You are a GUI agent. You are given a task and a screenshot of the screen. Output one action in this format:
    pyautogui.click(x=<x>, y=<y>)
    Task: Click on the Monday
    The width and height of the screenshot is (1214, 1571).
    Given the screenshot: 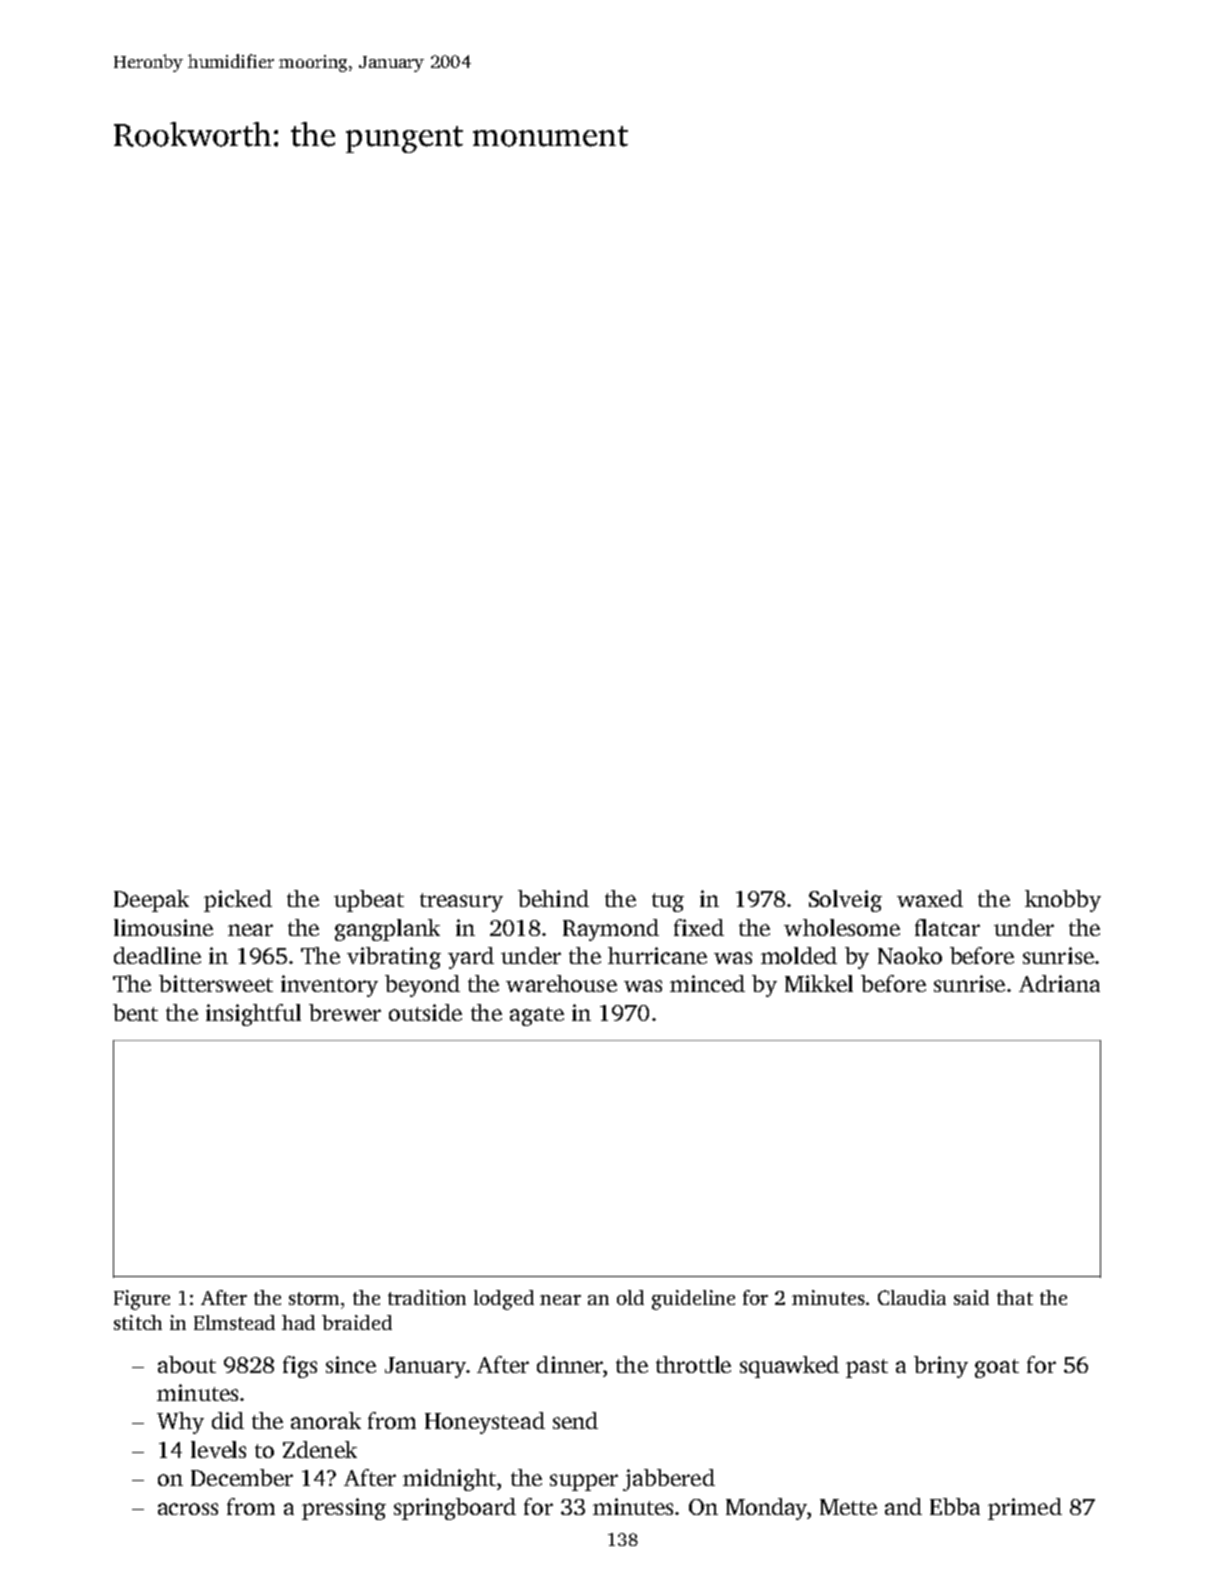 What is the action you would take?
    pyautogui.click(x=766, y=1509)
